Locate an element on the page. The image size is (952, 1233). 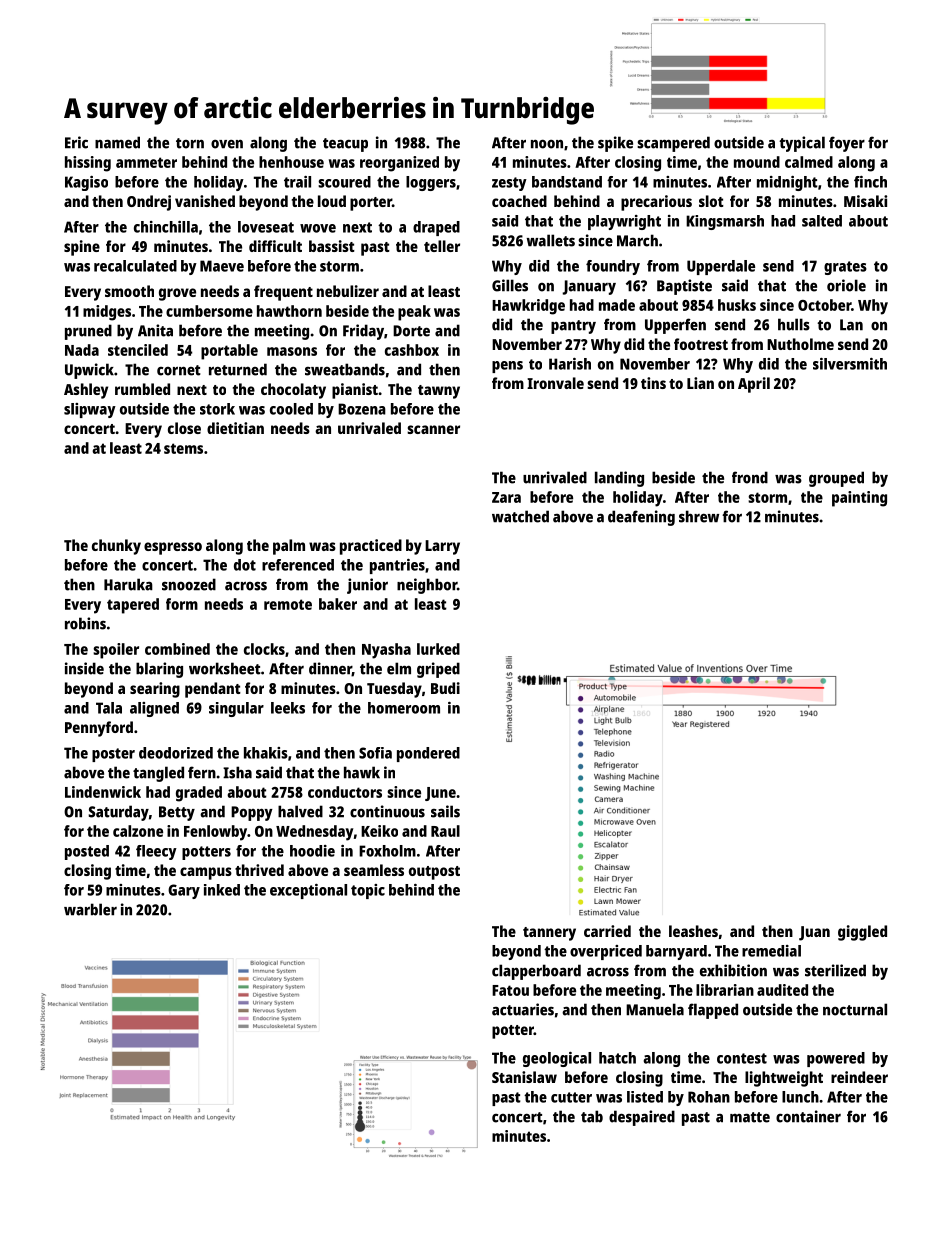
peak is located at coordinates (414, 313).
